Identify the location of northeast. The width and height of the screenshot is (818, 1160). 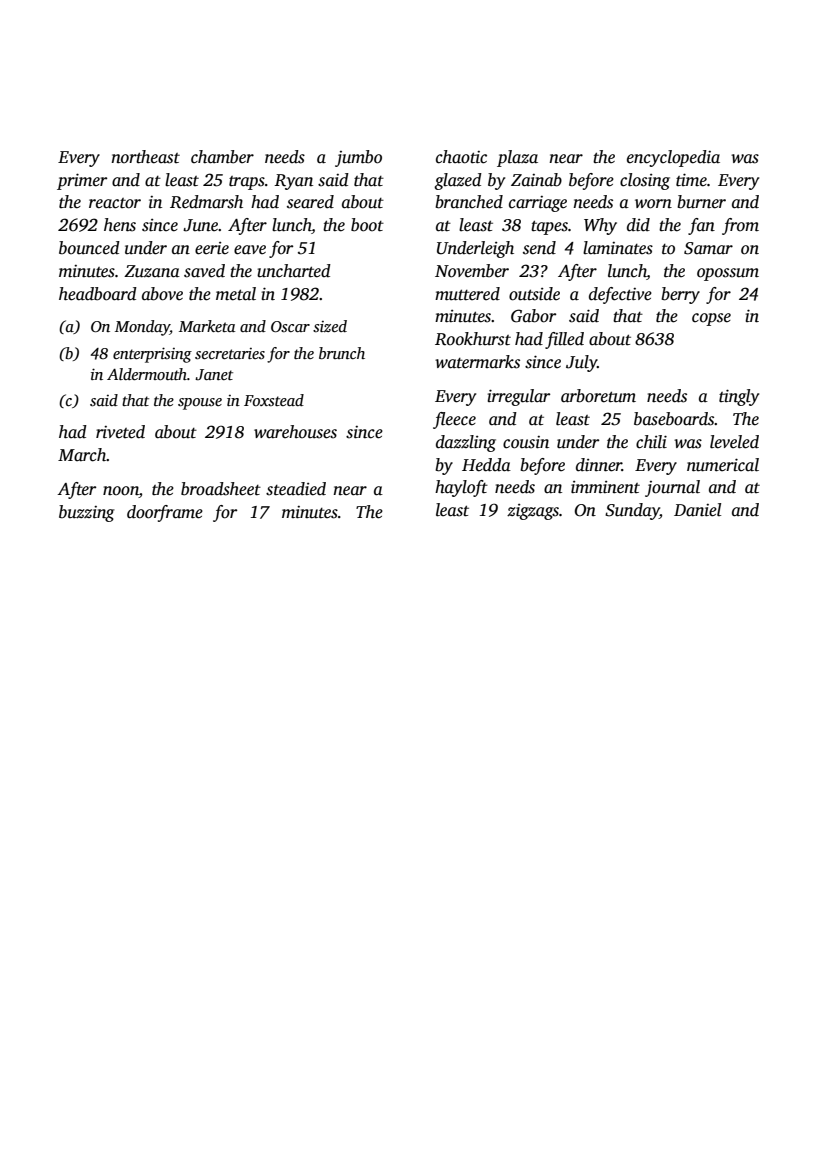
(145, 157).
